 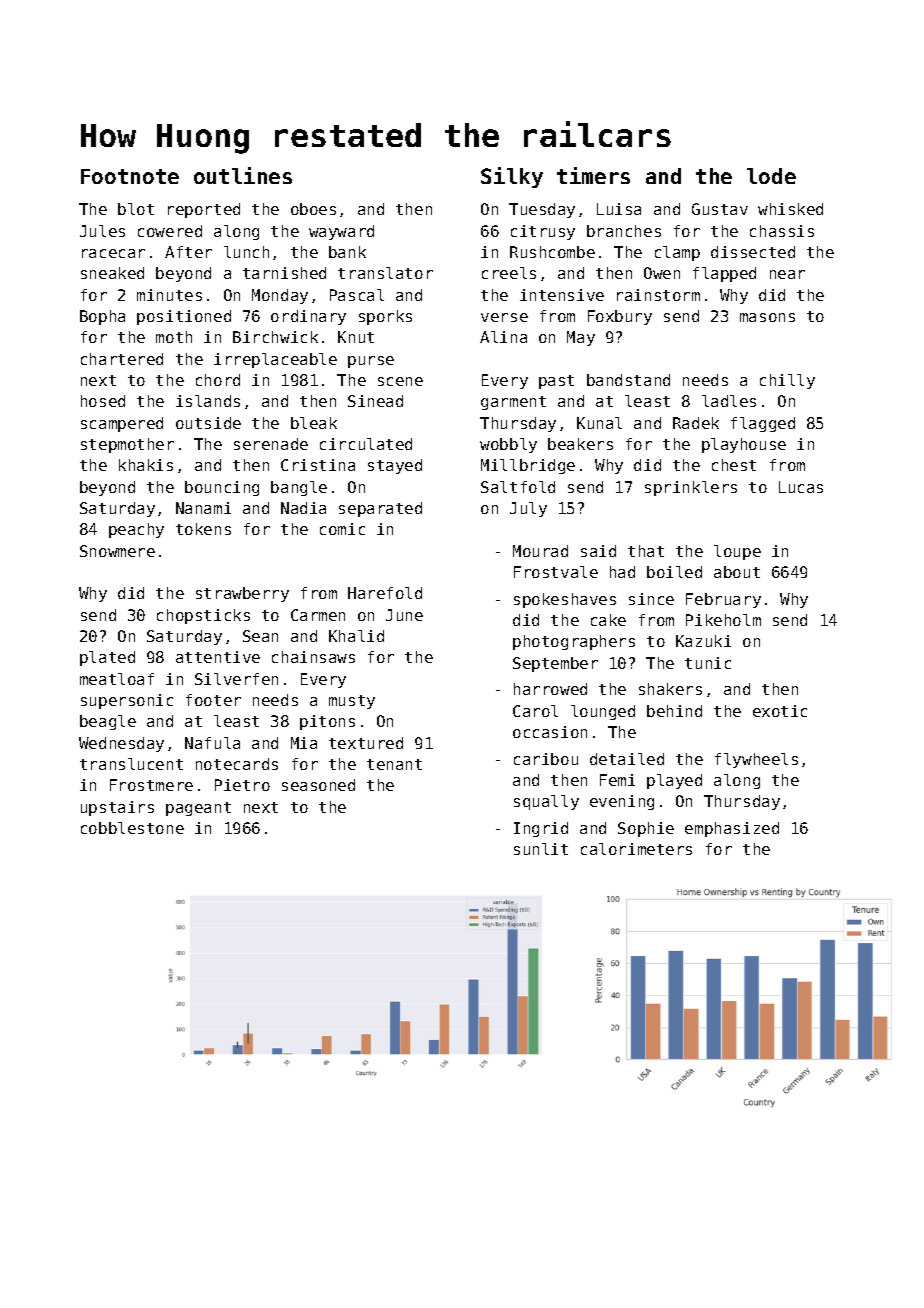 What do you see at coordinates (198, 809) in the image?
I see `pageant` at bounding box center [198, 809].
